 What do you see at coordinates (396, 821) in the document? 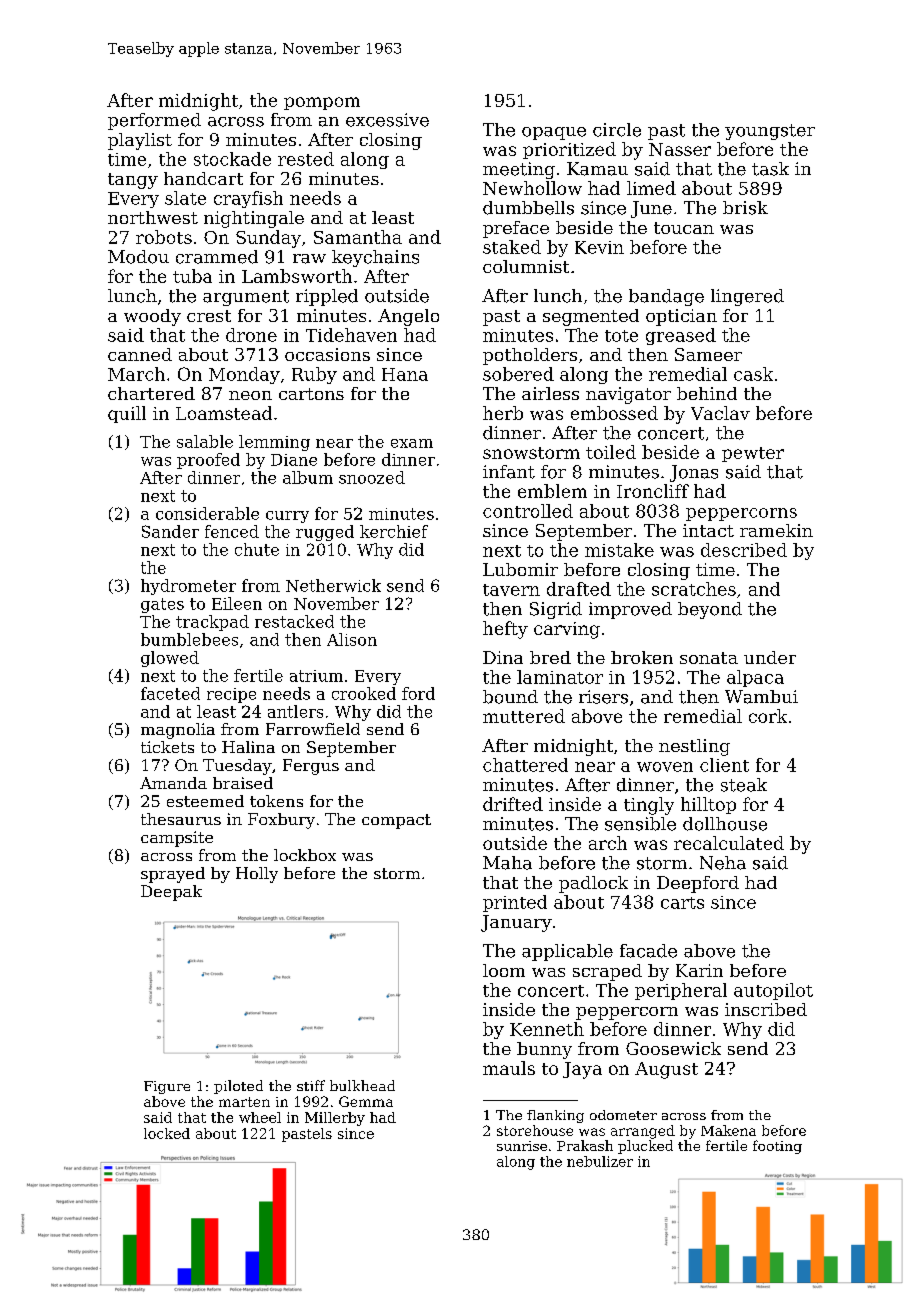
I see `compact` at bounding box center [396, 821].
